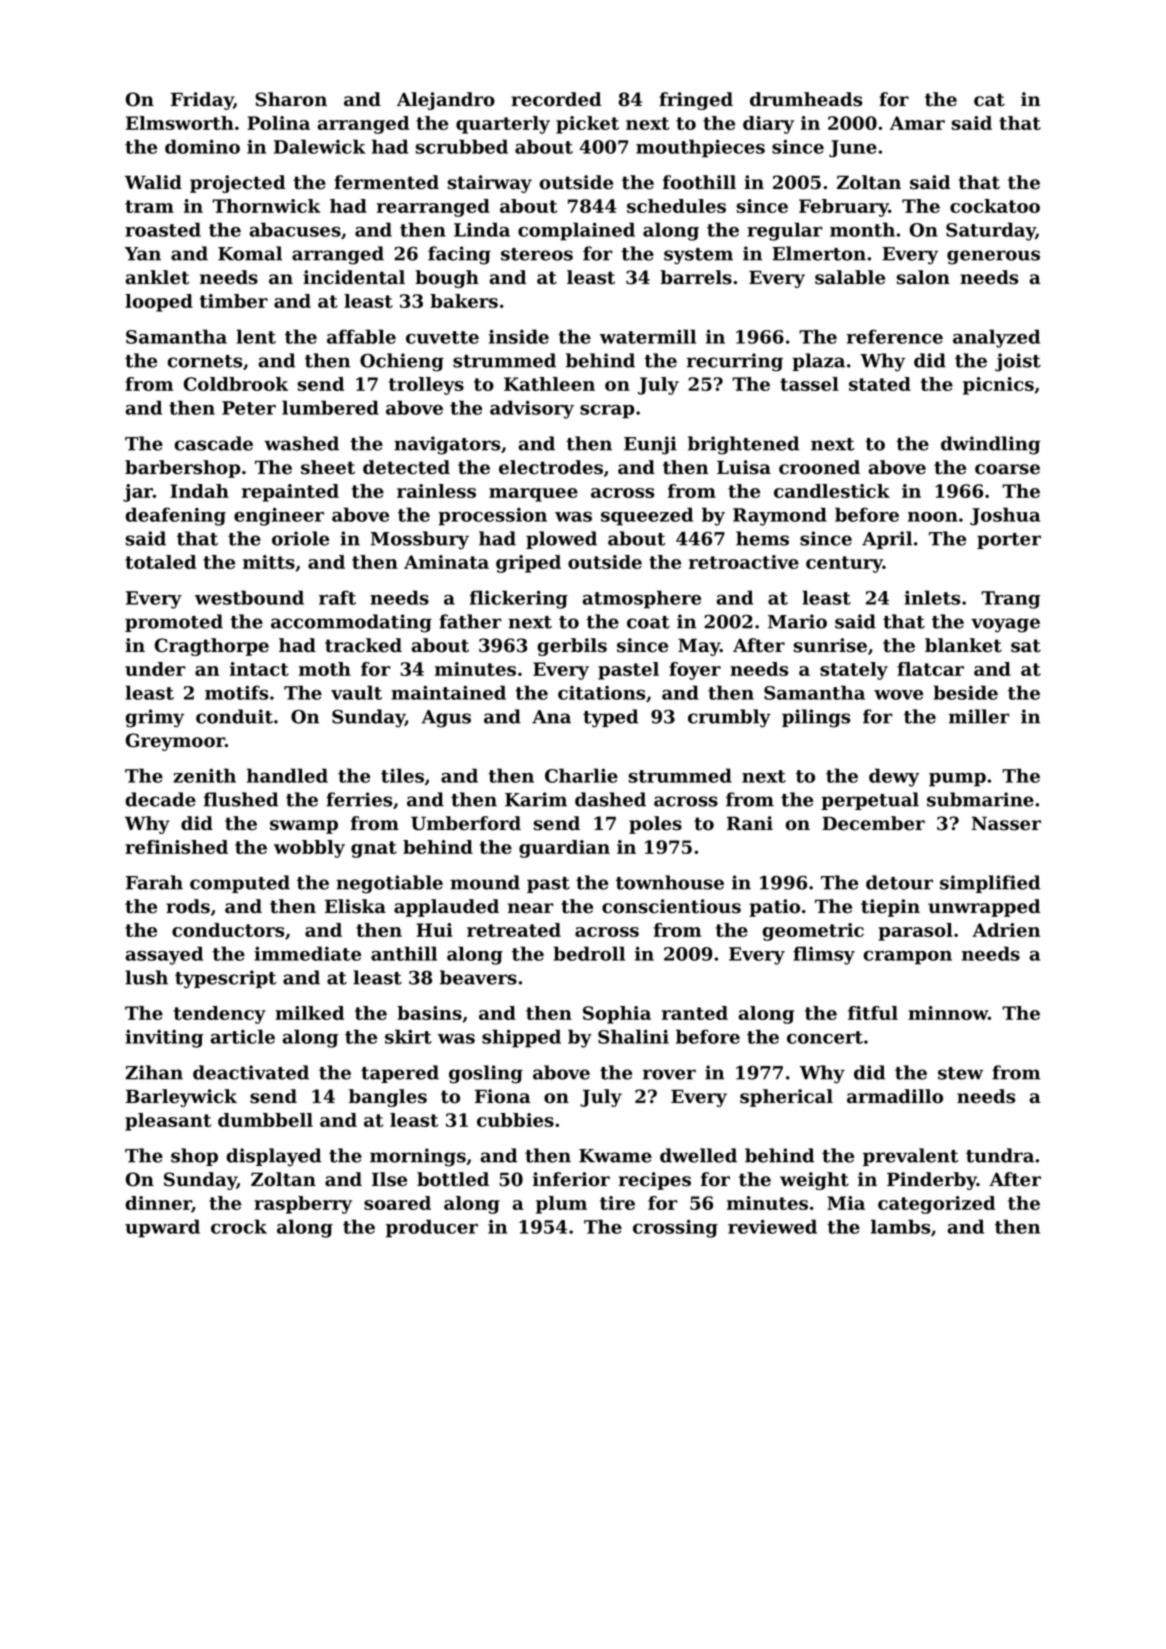 This page has height=1649, width=1166. Describe the element at coordinates (948, 1013) in the page. I see `minnow` at that location.
